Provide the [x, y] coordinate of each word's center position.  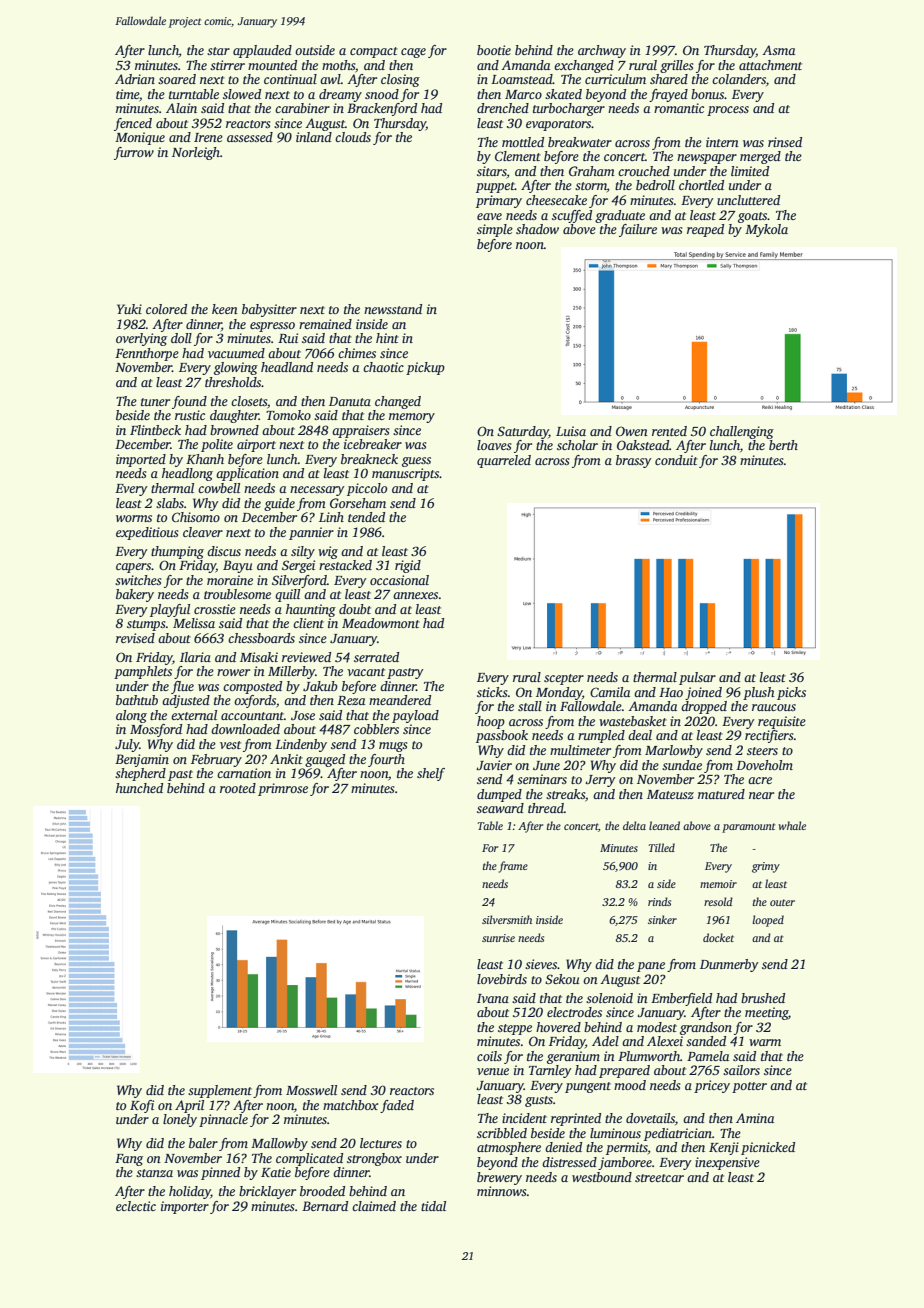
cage [413, 53]
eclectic [136, 1206]
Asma [778, 50]
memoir [718, 884]
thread [546, 808]
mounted [272, 65]
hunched [139, 788]
